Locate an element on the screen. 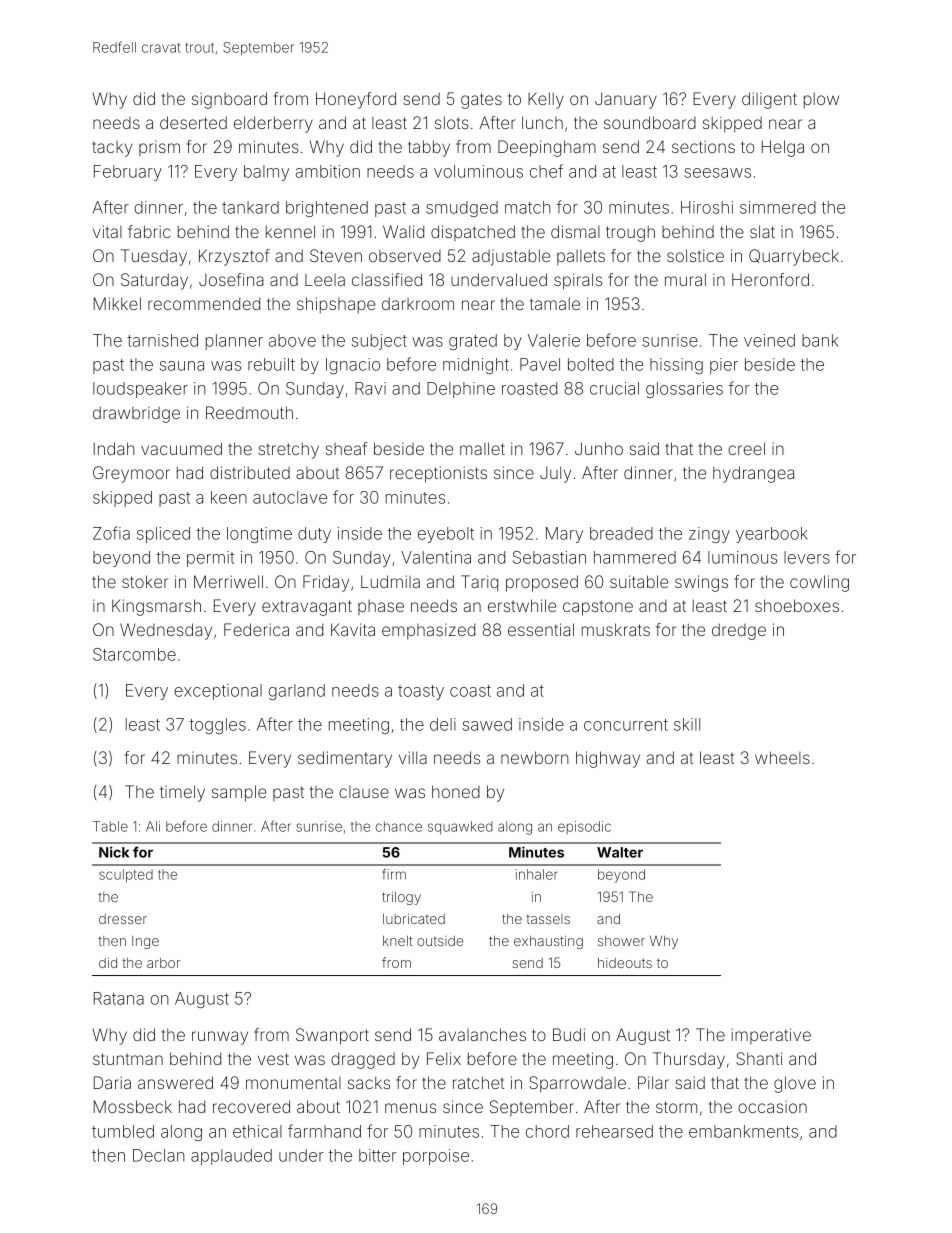  applauded is located at coordinates (231, 1157).
